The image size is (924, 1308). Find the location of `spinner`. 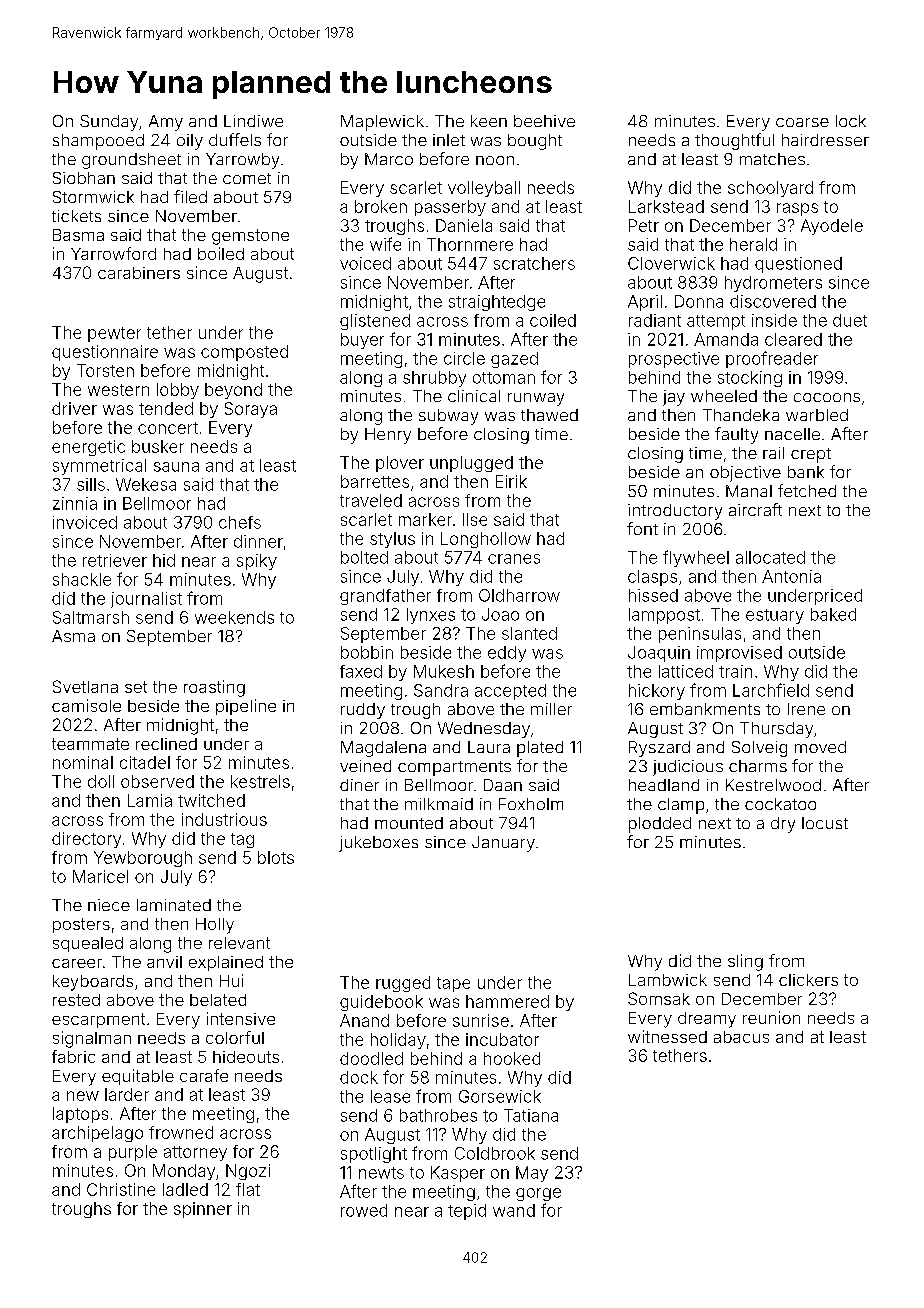

spinner is located at coordinates (203, 1210).
